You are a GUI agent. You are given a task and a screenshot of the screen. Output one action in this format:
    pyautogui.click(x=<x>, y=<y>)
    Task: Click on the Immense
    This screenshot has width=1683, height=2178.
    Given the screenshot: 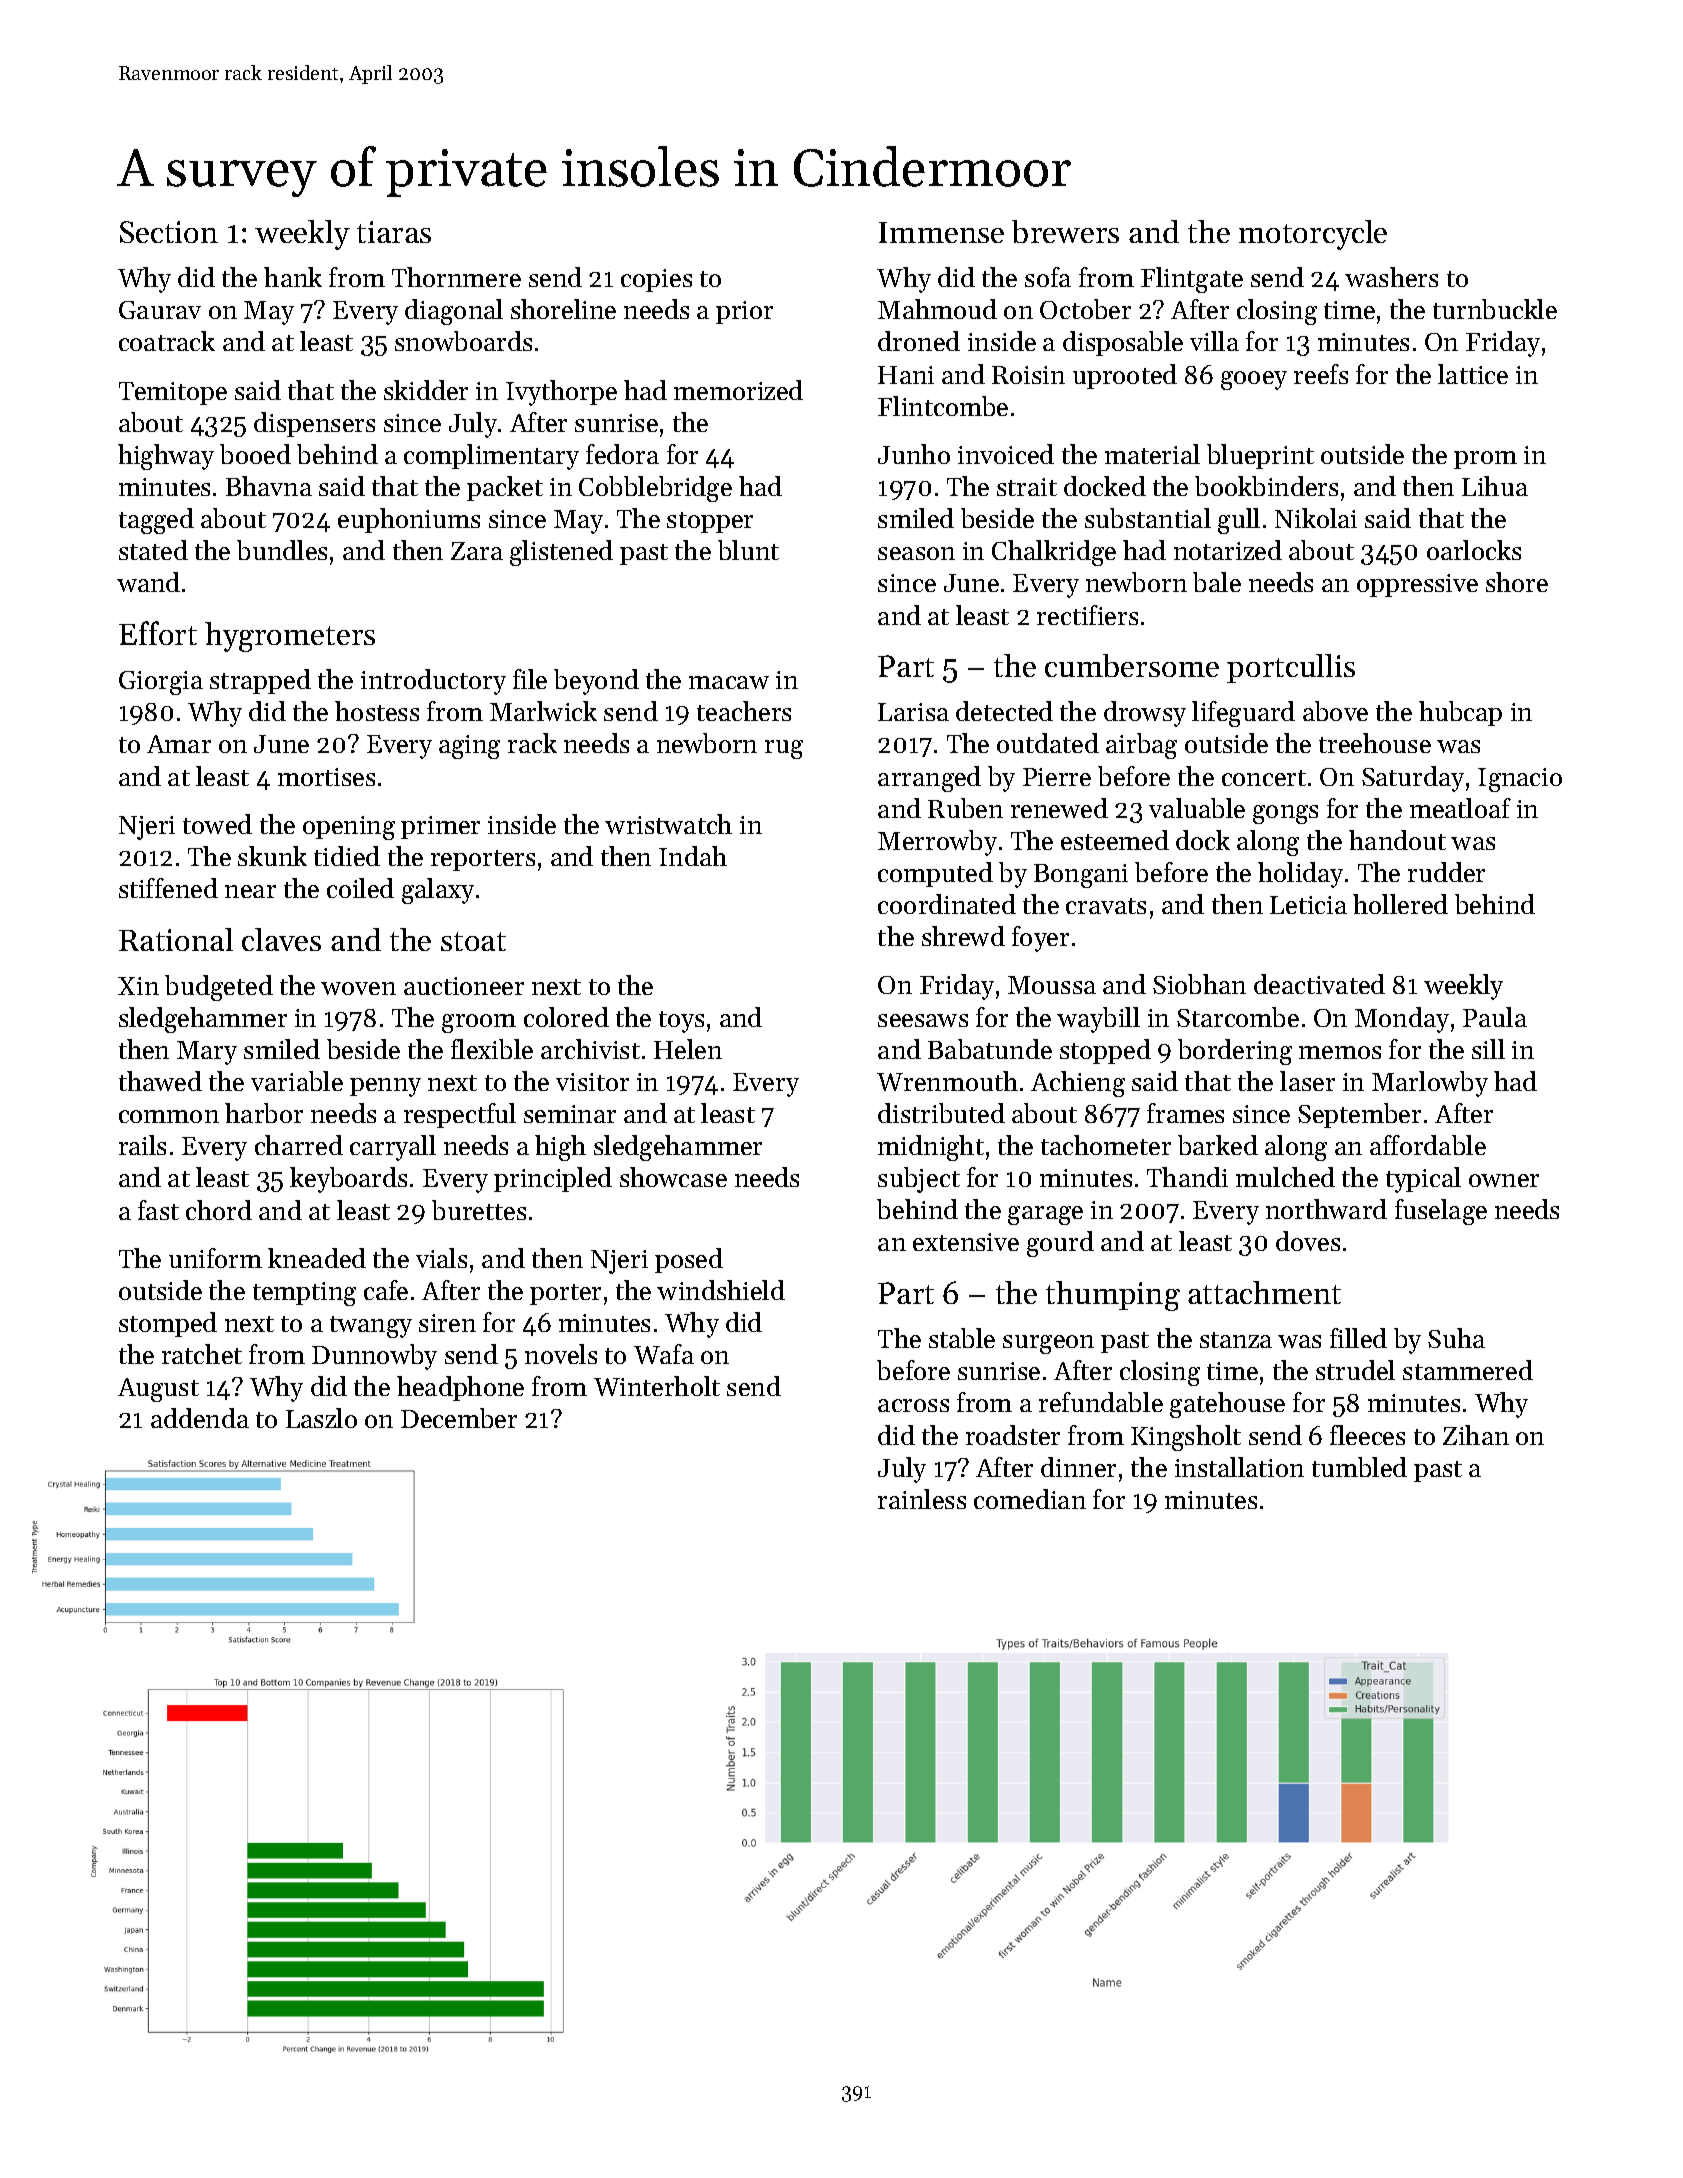 What is the action you would take?
    pyautogui.click(x=941, y=232)
